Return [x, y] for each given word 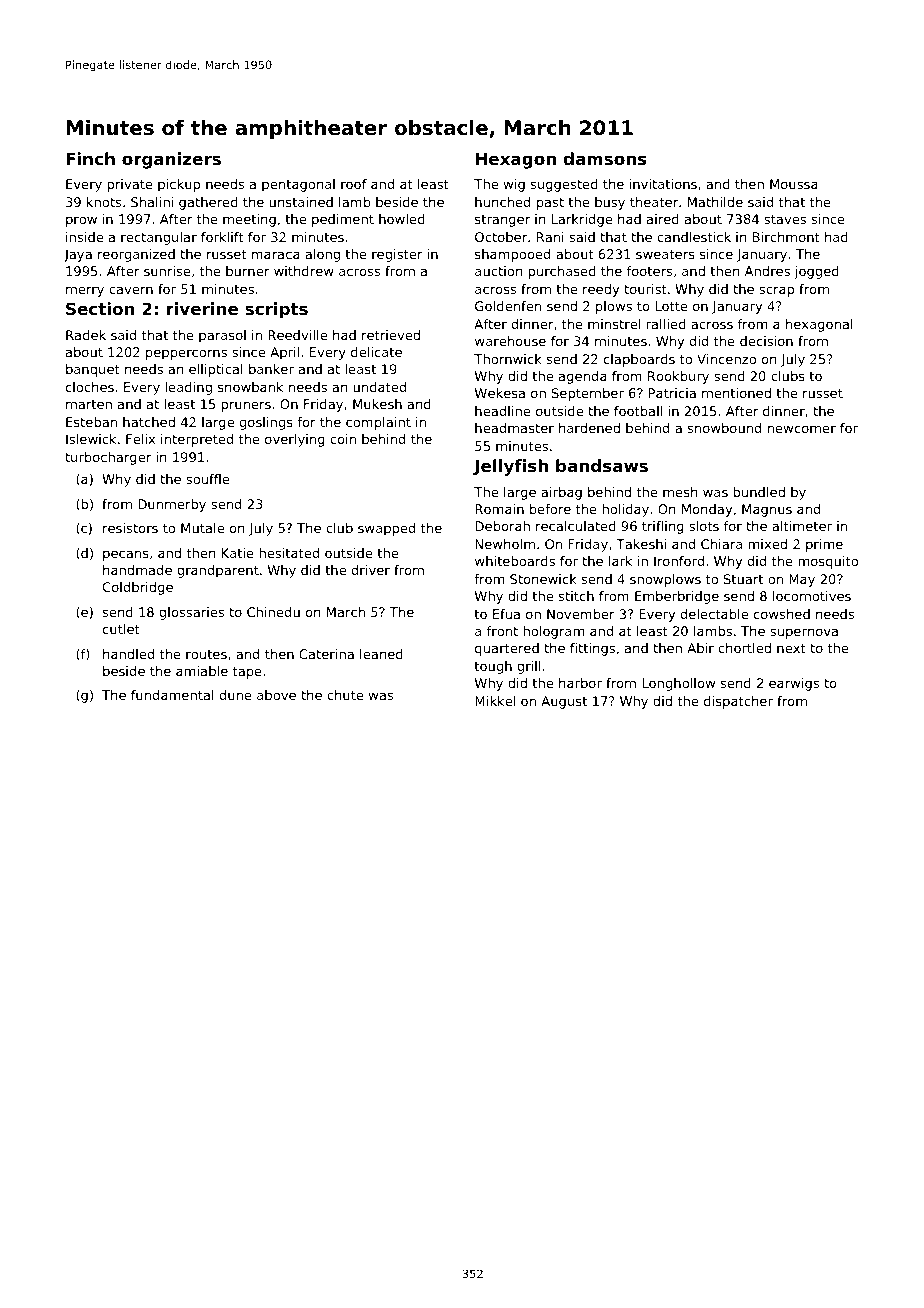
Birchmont [786, 237]
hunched [502, 202]
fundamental [172, 695]
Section [100, 308]
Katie [238, 553]
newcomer [802, 429]
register [397, 255]
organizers [171, 160]
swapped [386, 529]
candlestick [694, 237]
